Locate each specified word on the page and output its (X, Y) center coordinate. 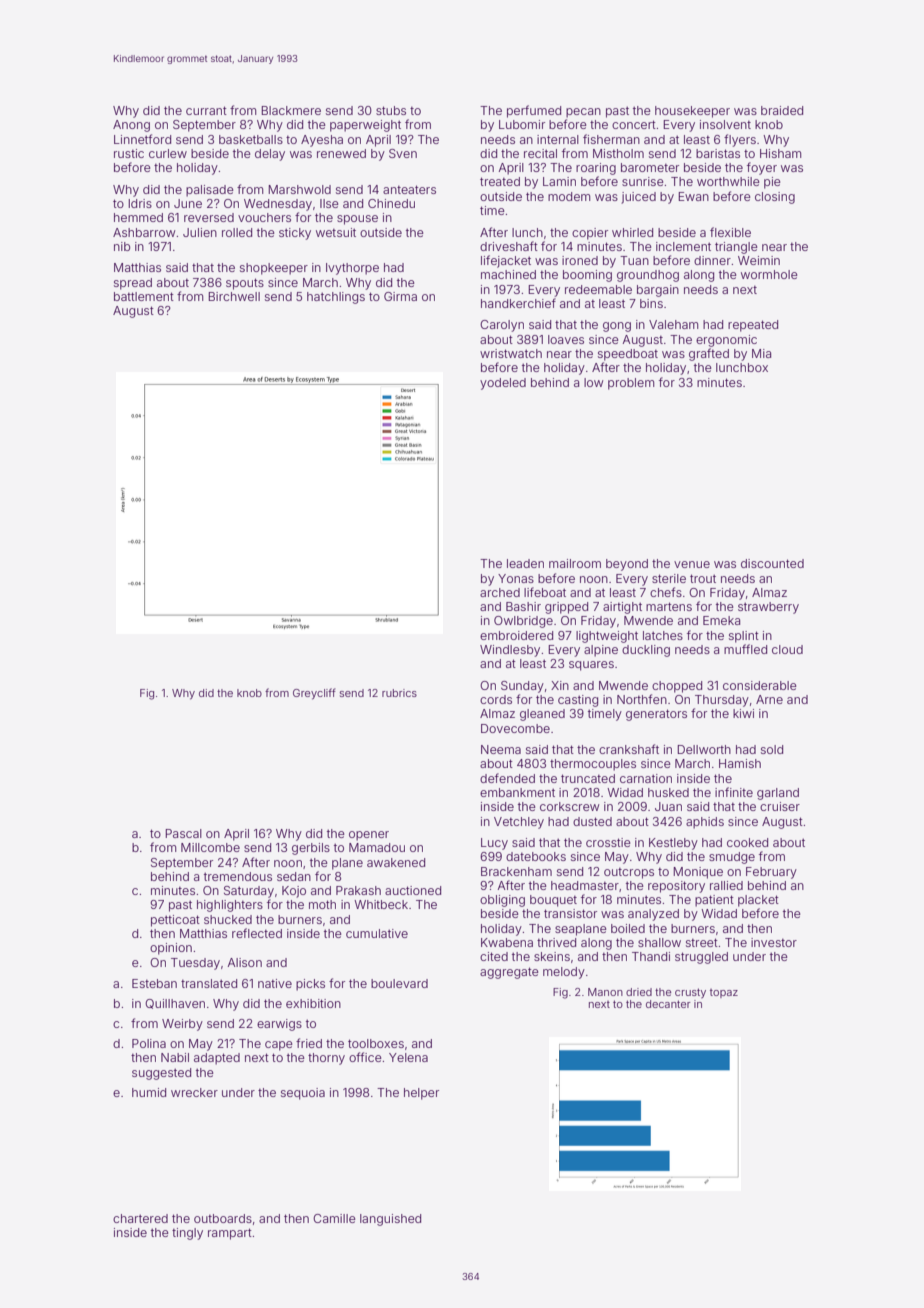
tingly (187, 1234)
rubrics (399, 693)
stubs (391, 110)
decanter (668, 1004)
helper (421, 1094)
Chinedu (391, 203)
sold (772, 749)
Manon (605, 992)
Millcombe (210, 847)
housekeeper (692, 112)
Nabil (175, 1057)
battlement (144, 296)
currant (206, 110)
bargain (658, 291)
